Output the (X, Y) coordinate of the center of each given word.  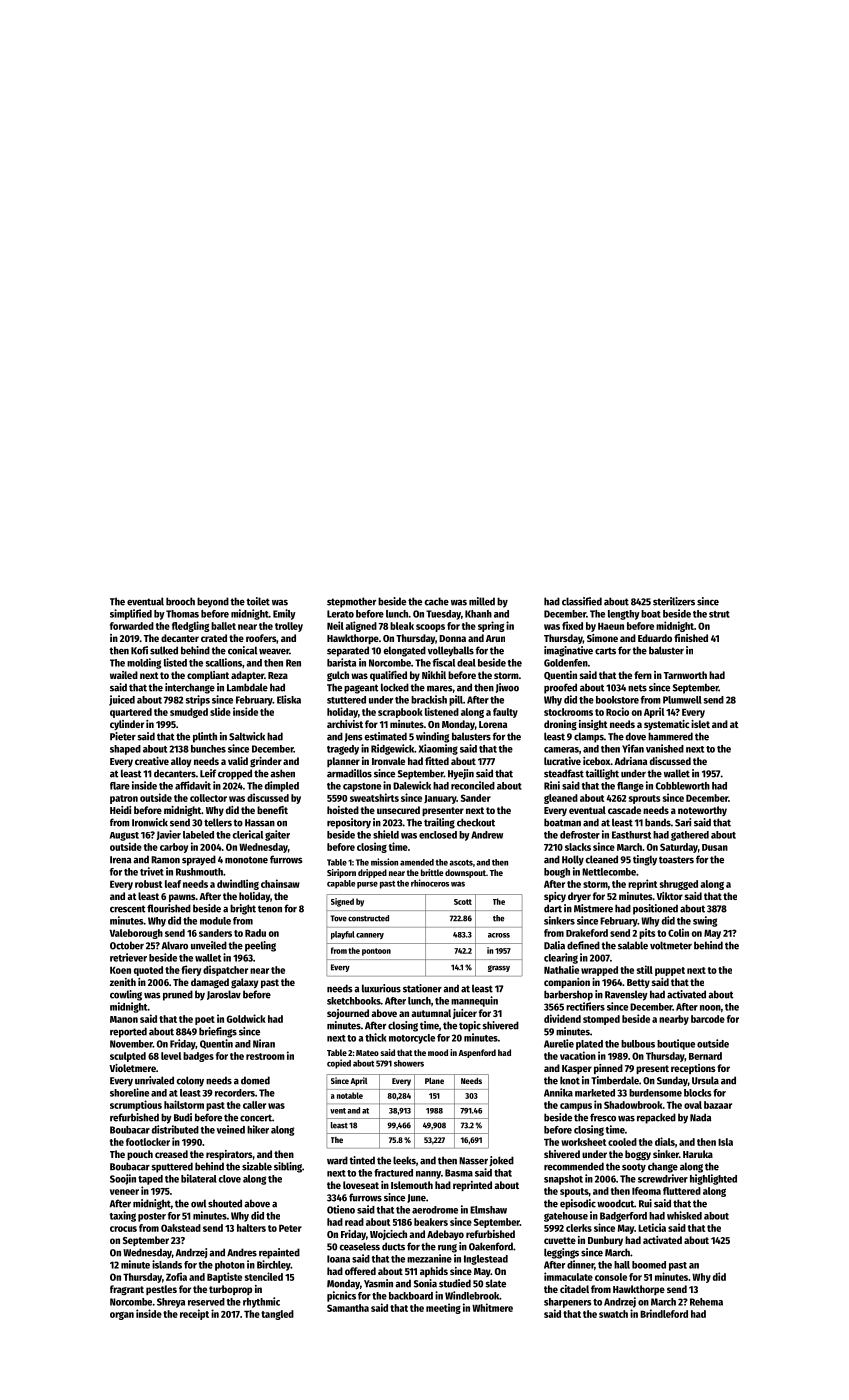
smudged (189, 713)
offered (360, 1271)
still (645, 969)
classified (582, 601)
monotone (246, 860)
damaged (210, 983)
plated (589, 1045)
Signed (342, 902)
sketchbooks (354, 1001)
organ (122, 1316)
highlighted (713, 1179)
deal (466, 663)
